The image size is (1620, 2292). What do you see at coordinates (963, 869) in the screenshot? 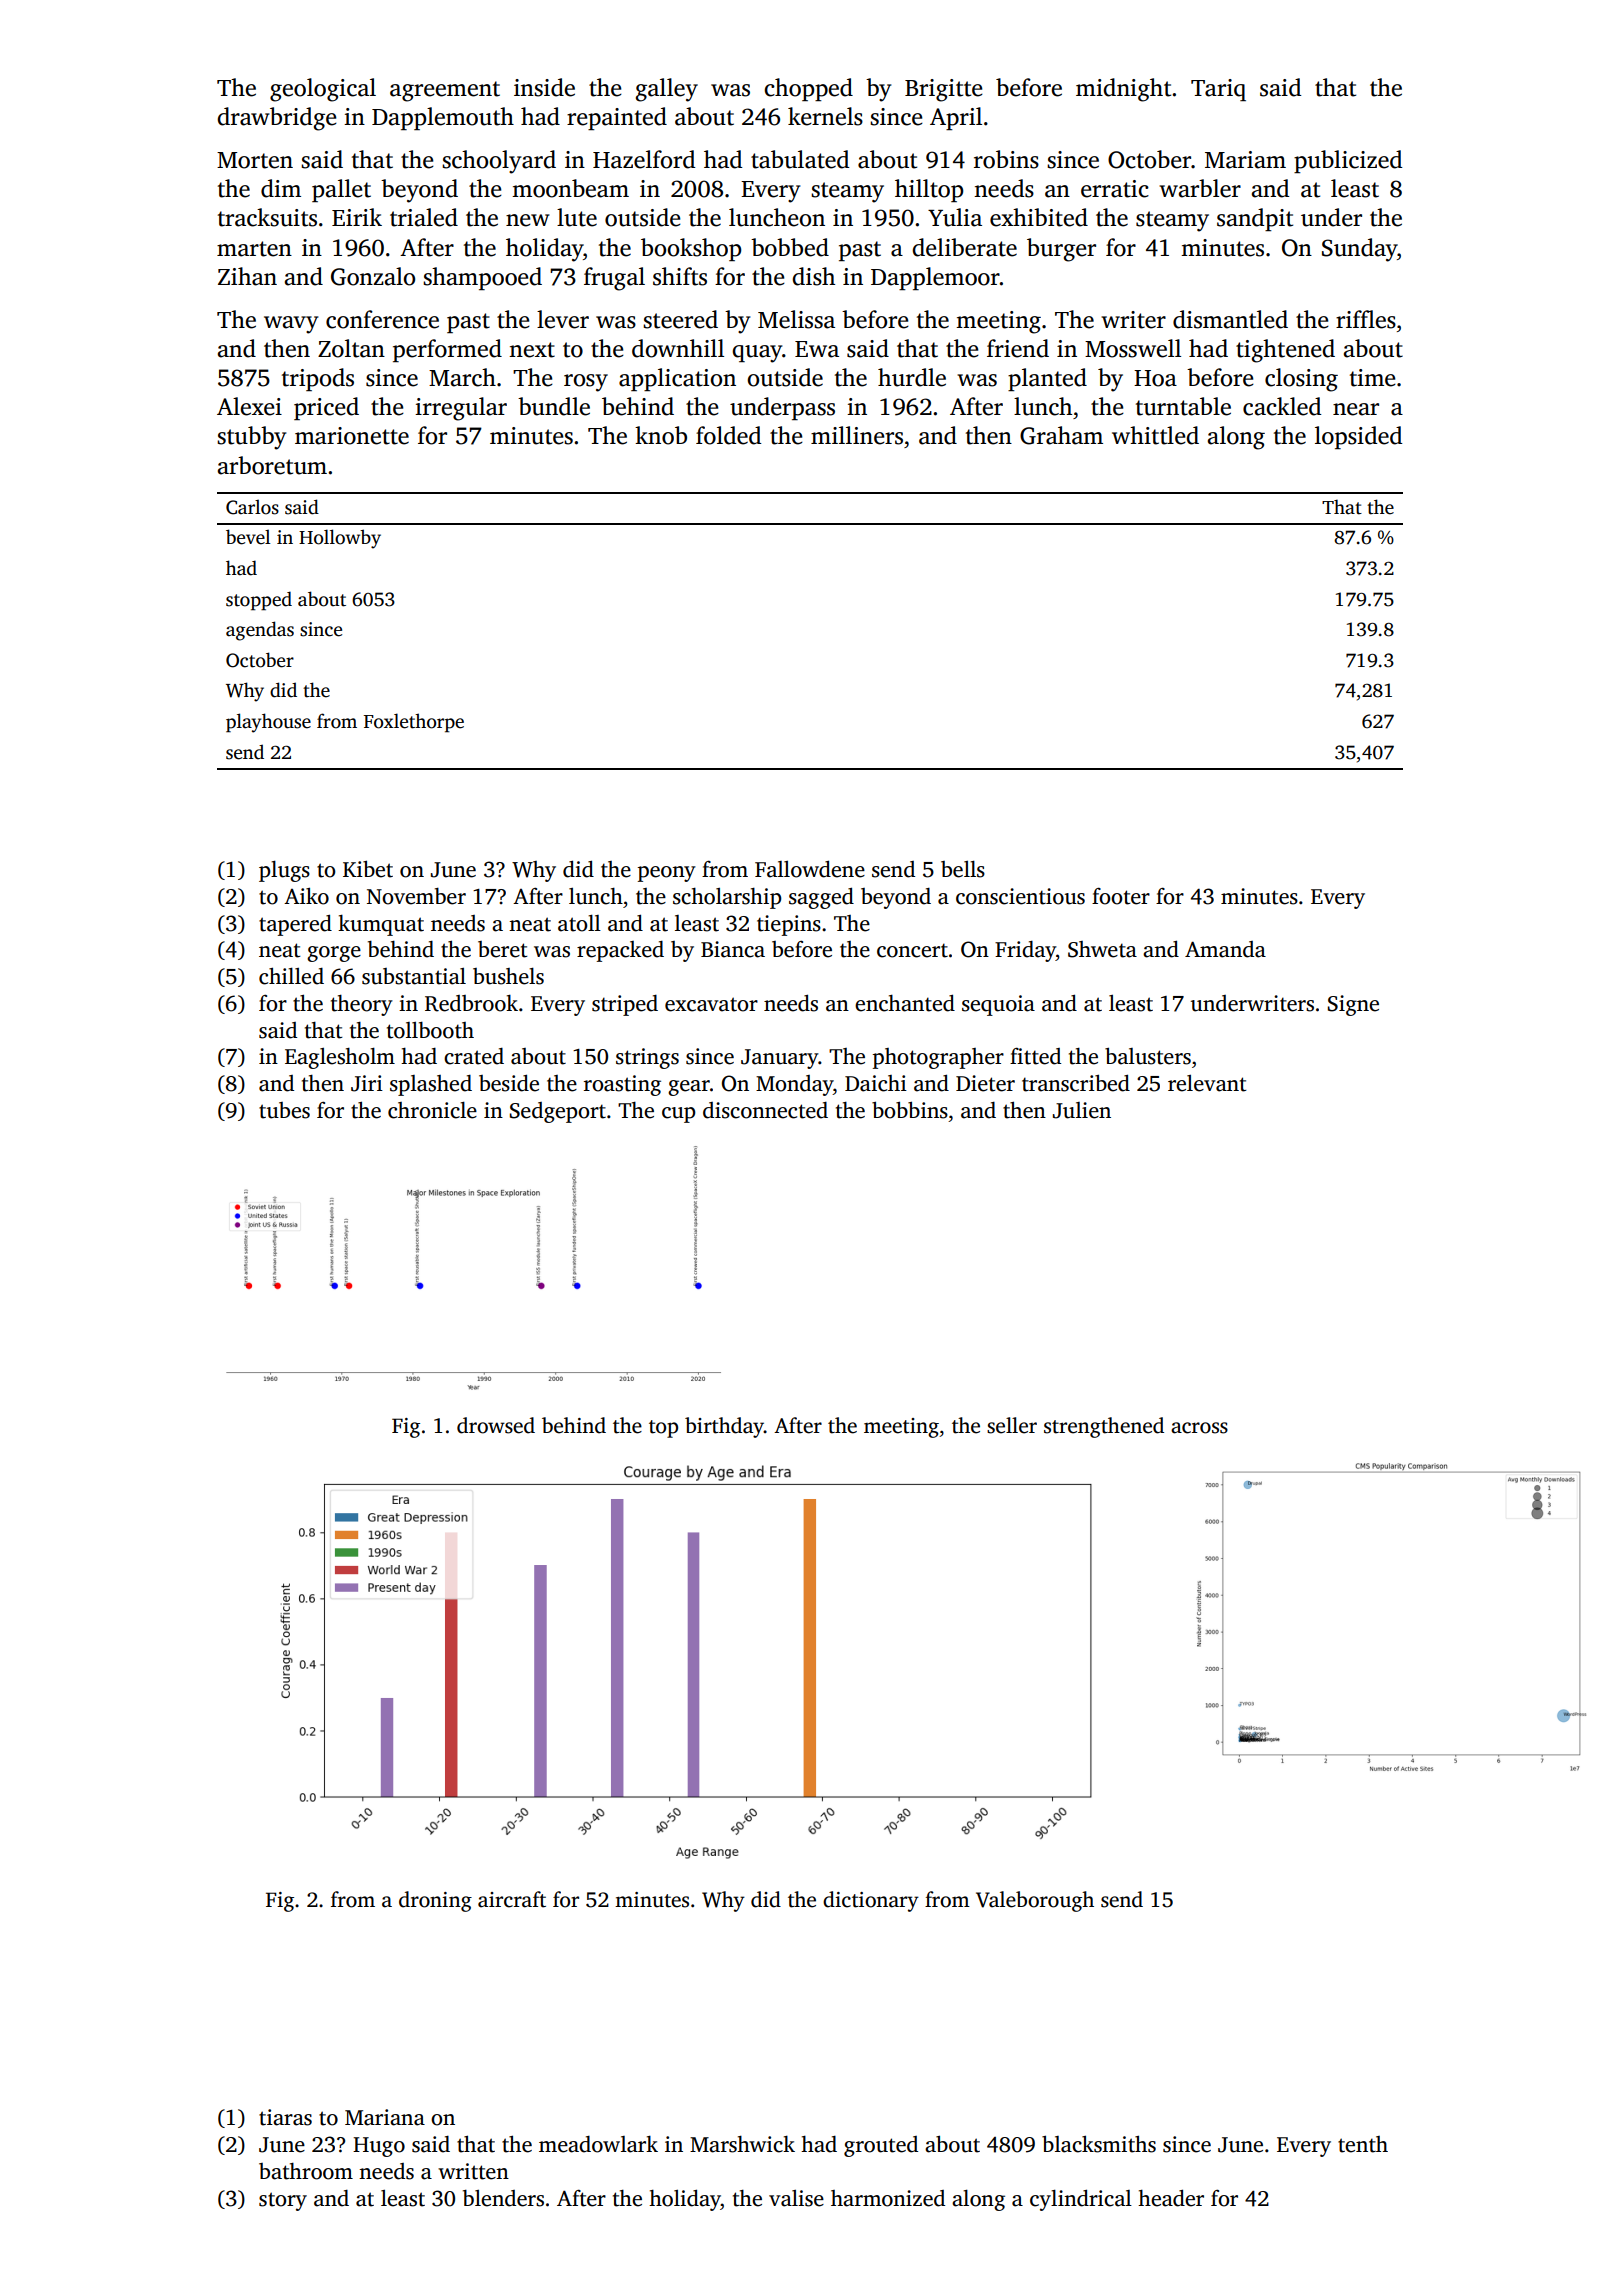
I see `bells` at bounding box center [963, 869].
